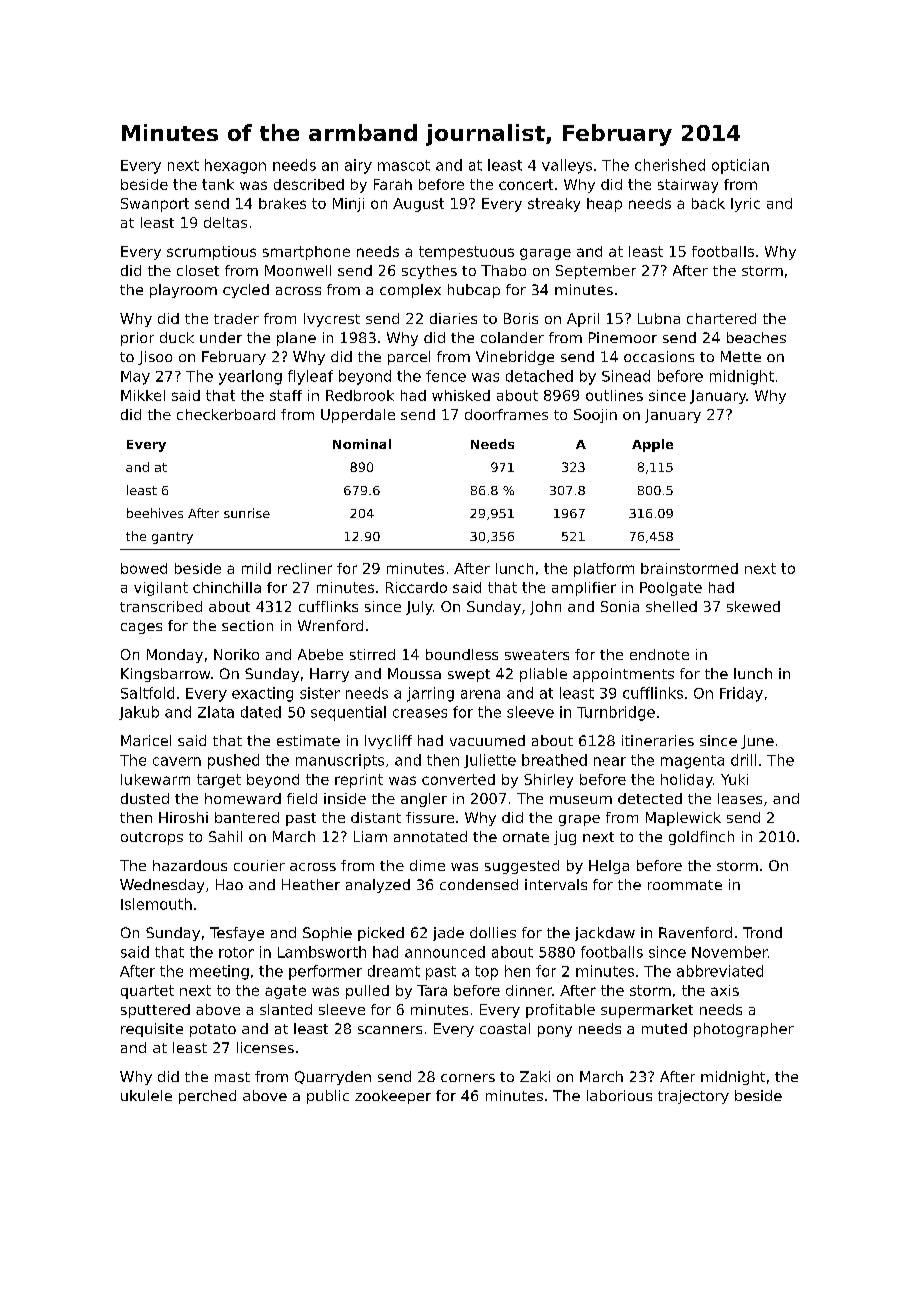  What do you see at coordinates (556, 884) in the document?
I see `intervals` at bounding box center [556, 884].
